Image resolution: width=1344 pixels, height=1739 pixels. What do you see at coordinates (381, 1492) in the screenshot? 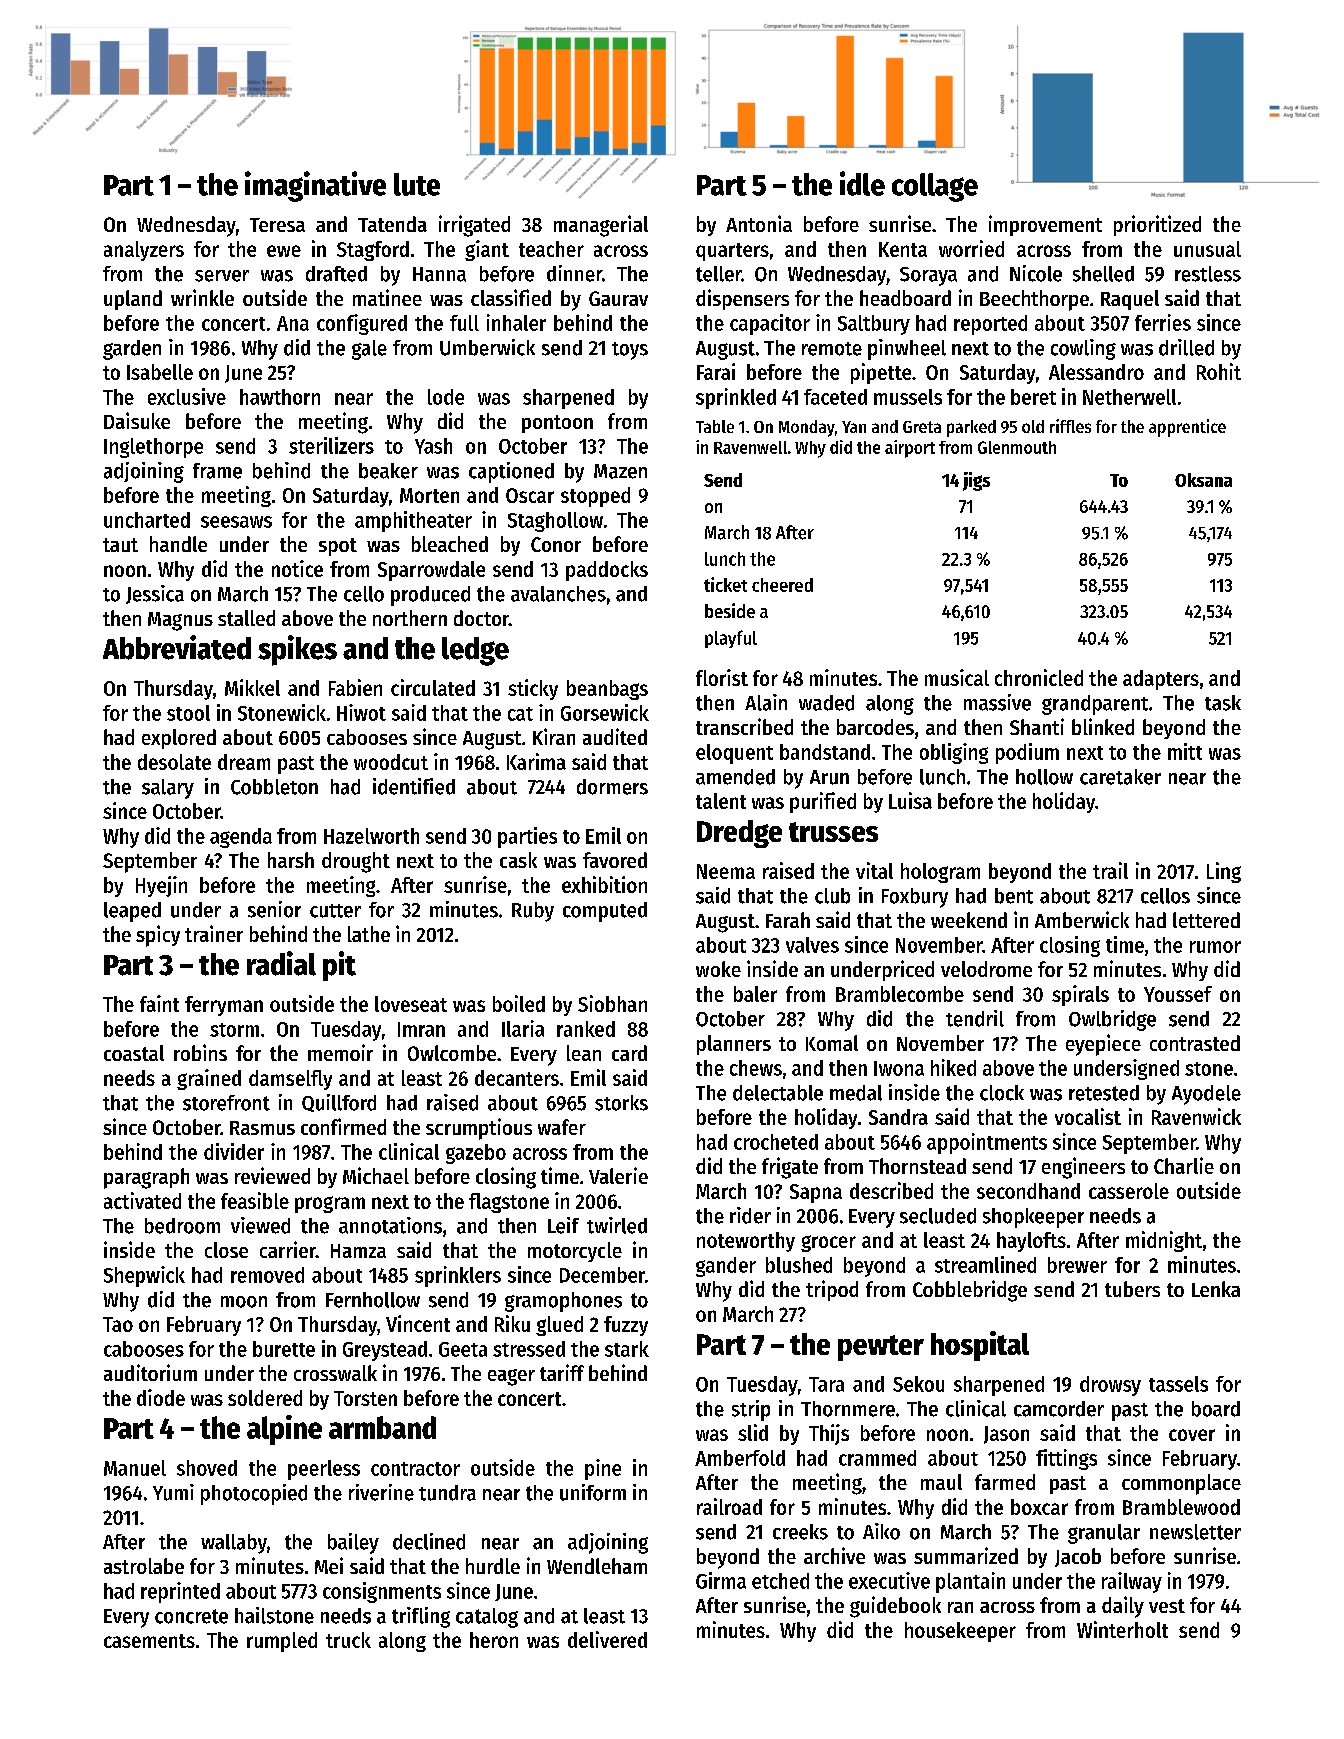
I see `riverine` at bounding box center [381, 1492].
